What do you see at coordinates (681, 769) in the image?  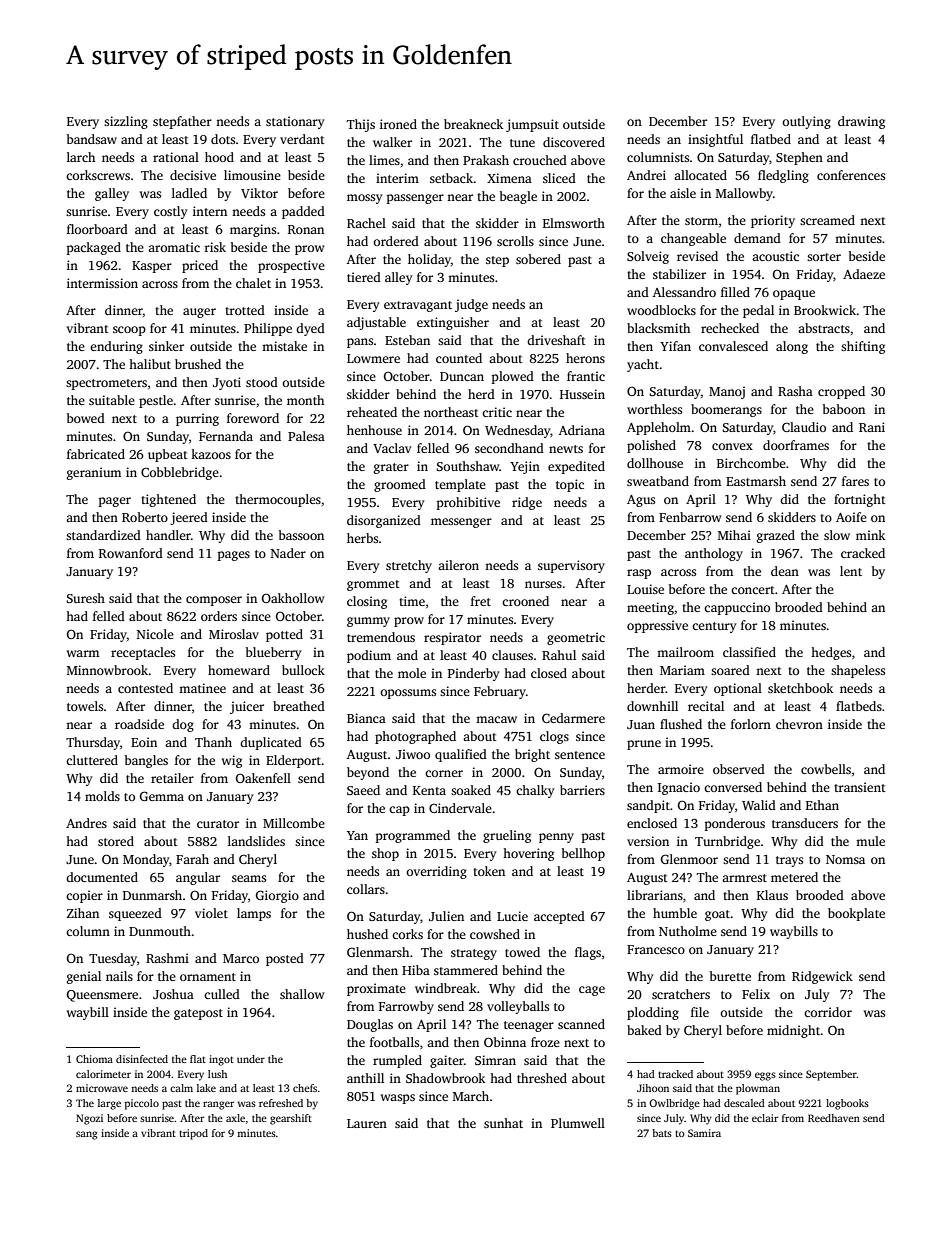 I see `armoire` at bounding box center [681, 769].
